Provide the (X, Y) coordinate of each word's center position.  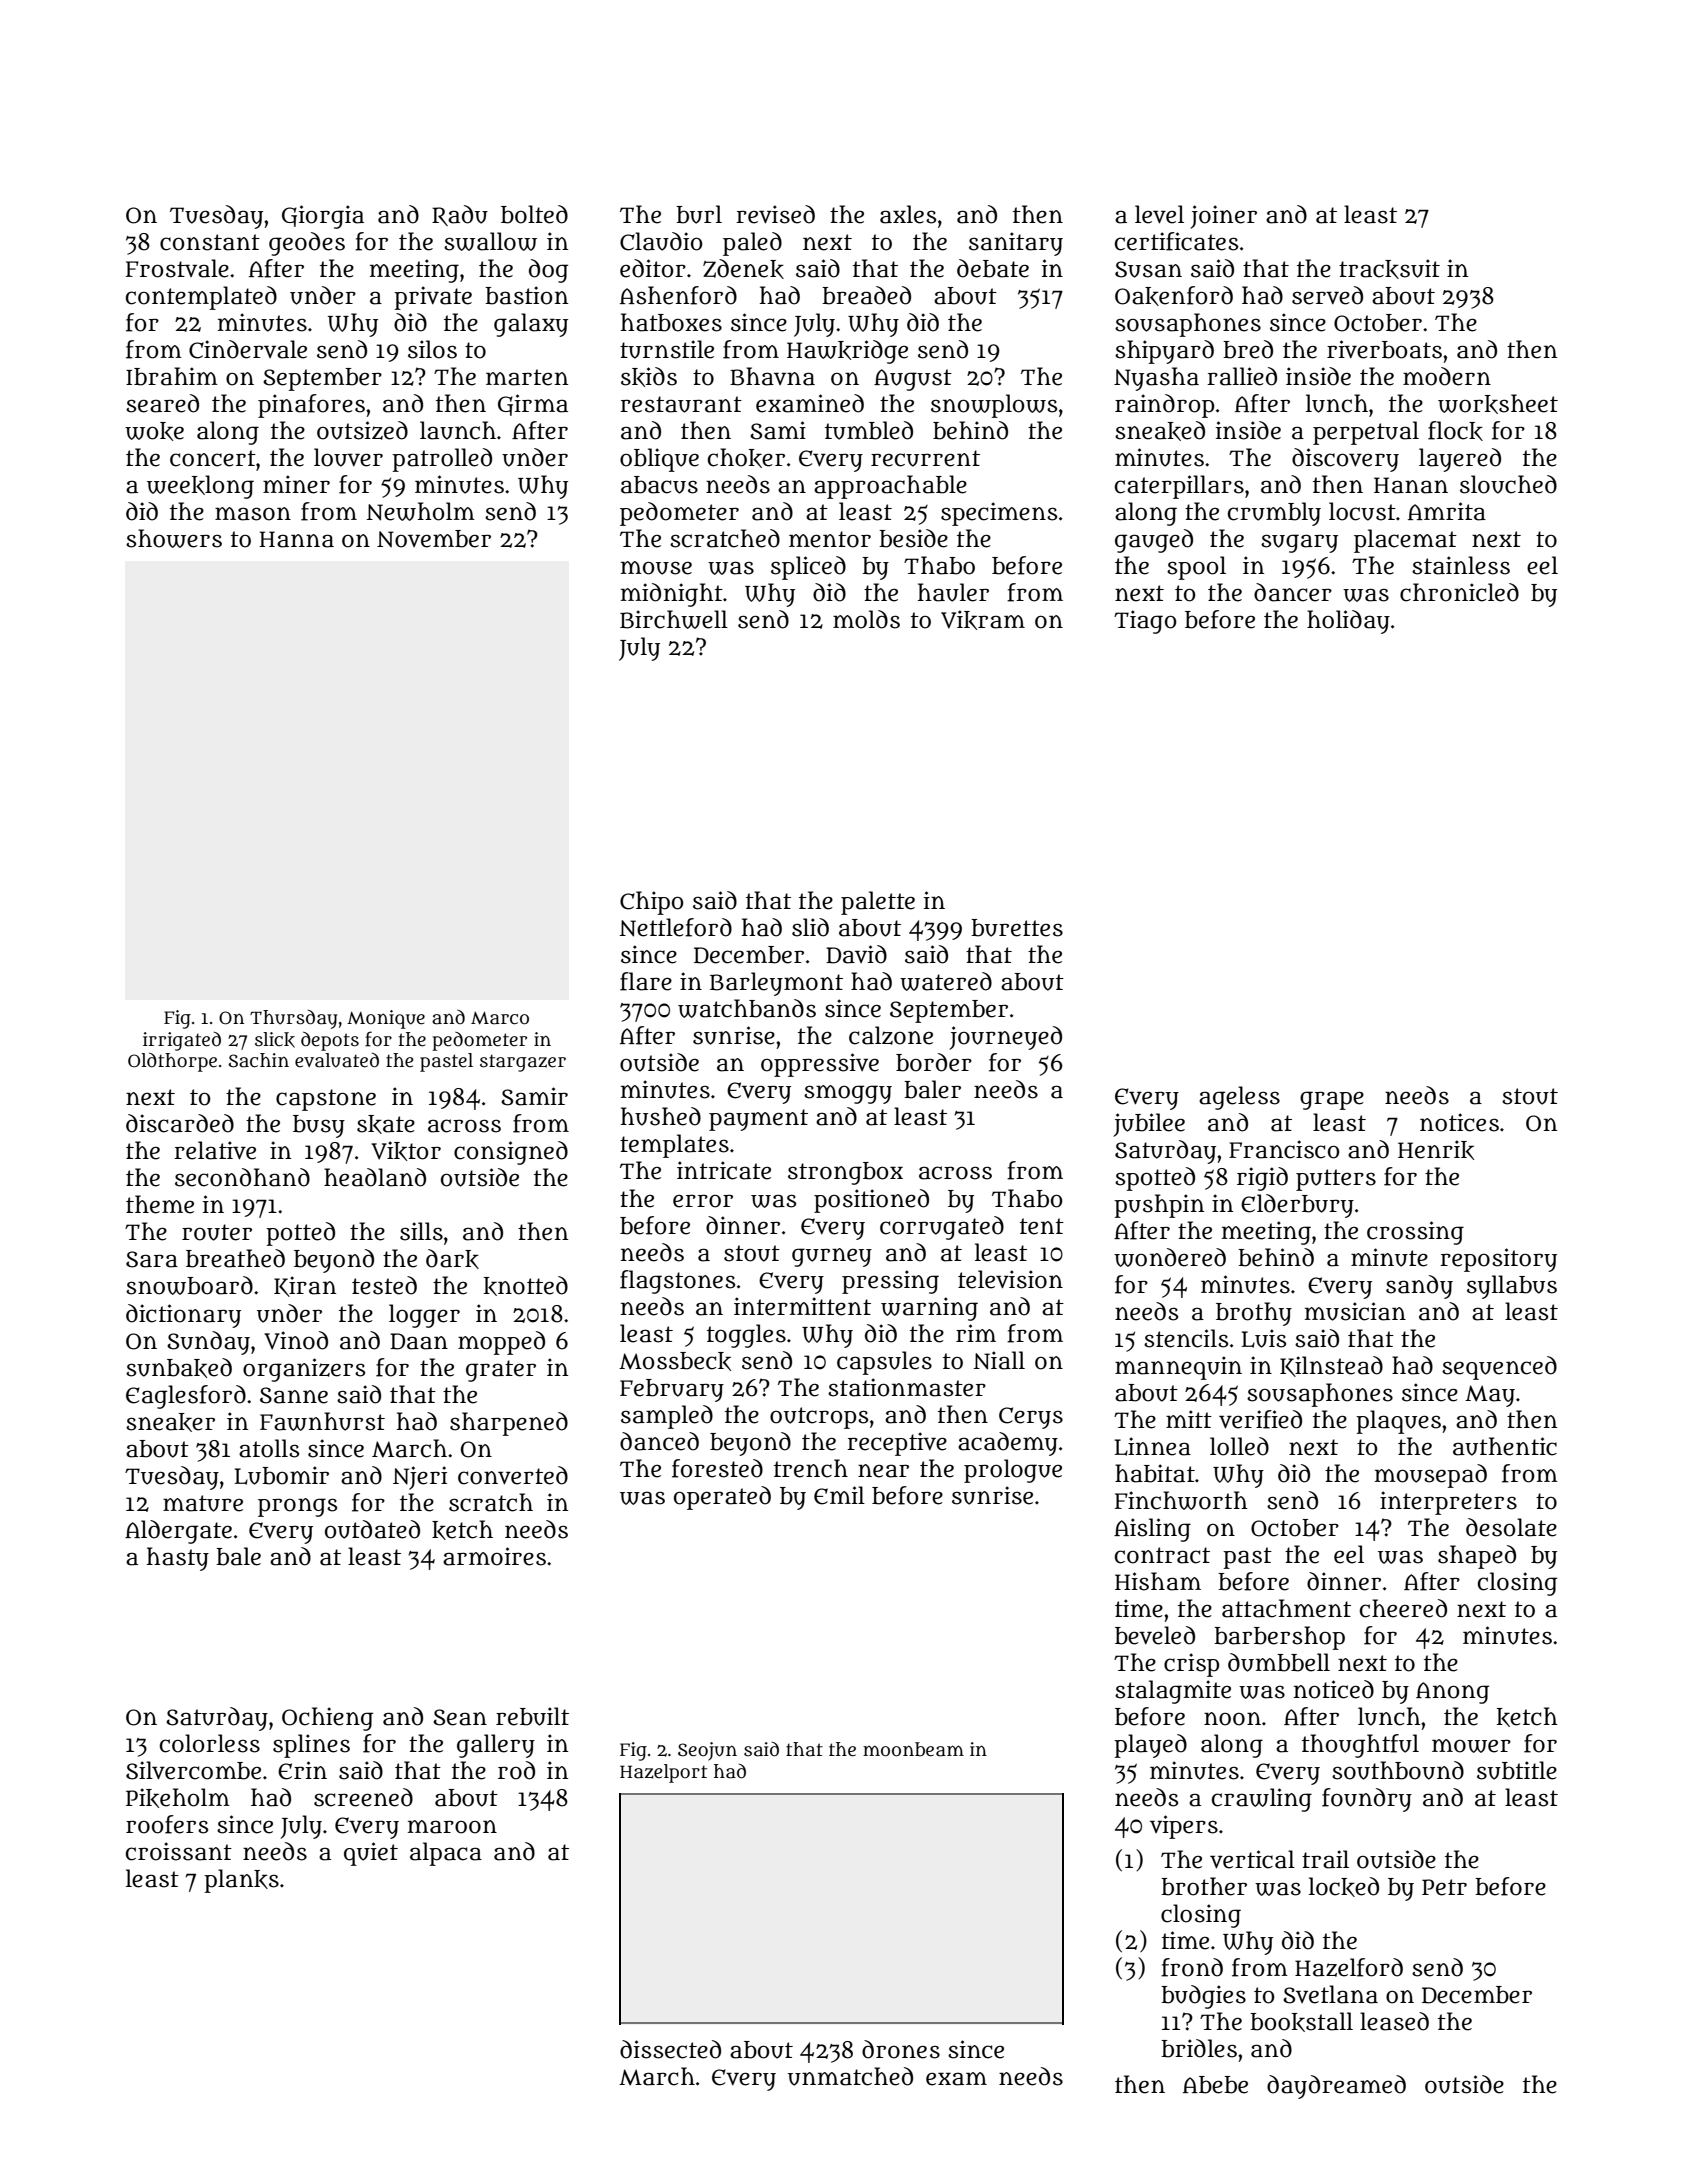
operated (722, 1498)
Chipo (651, 903)
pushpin (1159, 1206)
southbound (1398, 1770)
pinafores (311, 406)
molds (866, 619)
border (934, 1062)
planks (241, 1881)
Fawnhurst (322, 1421)
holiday (1348, 622)
